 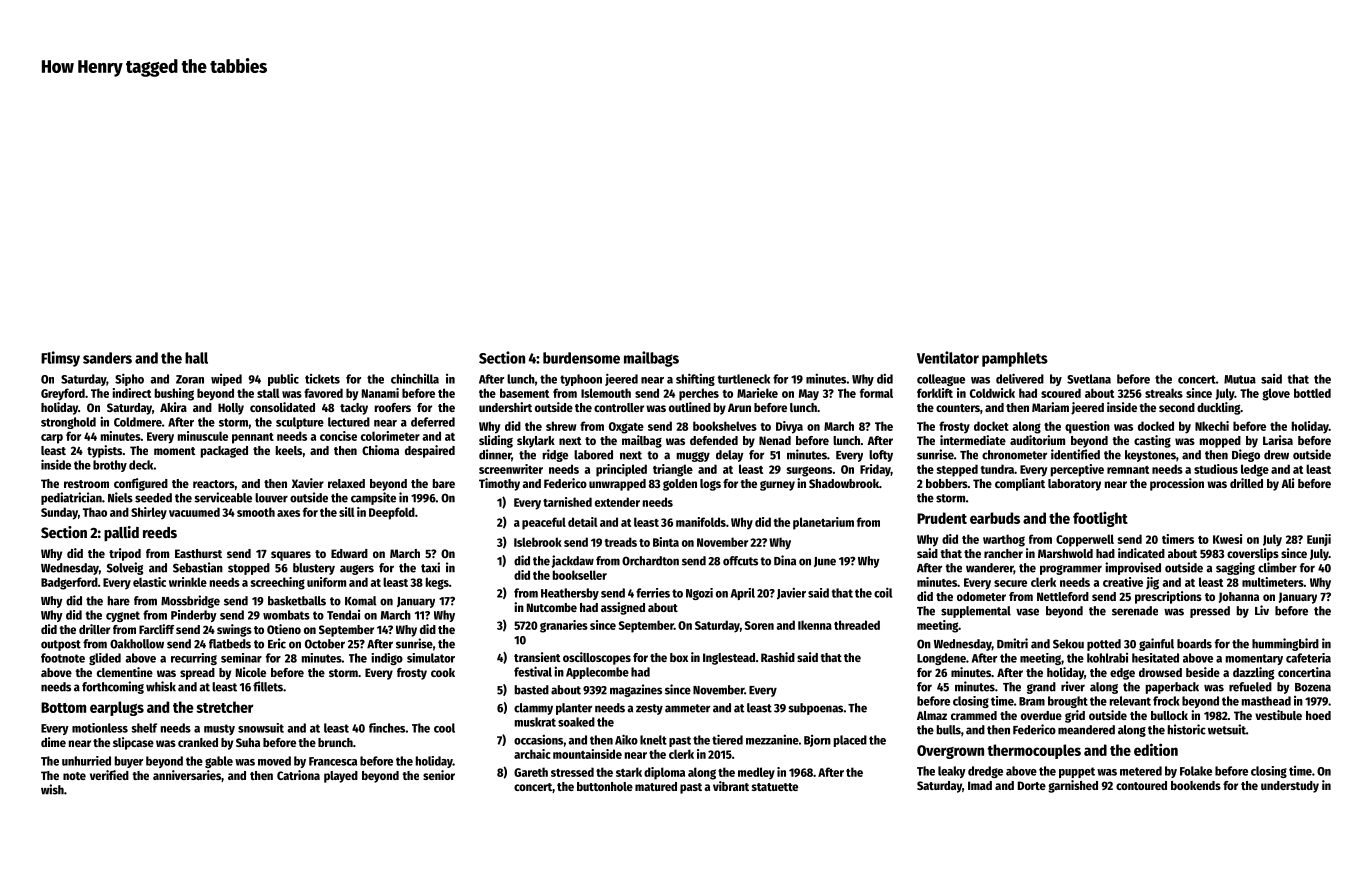 What do you see at coordinates (125, 554) in the screenshot?
I see `tripod` at bounding box center [125, 554].
